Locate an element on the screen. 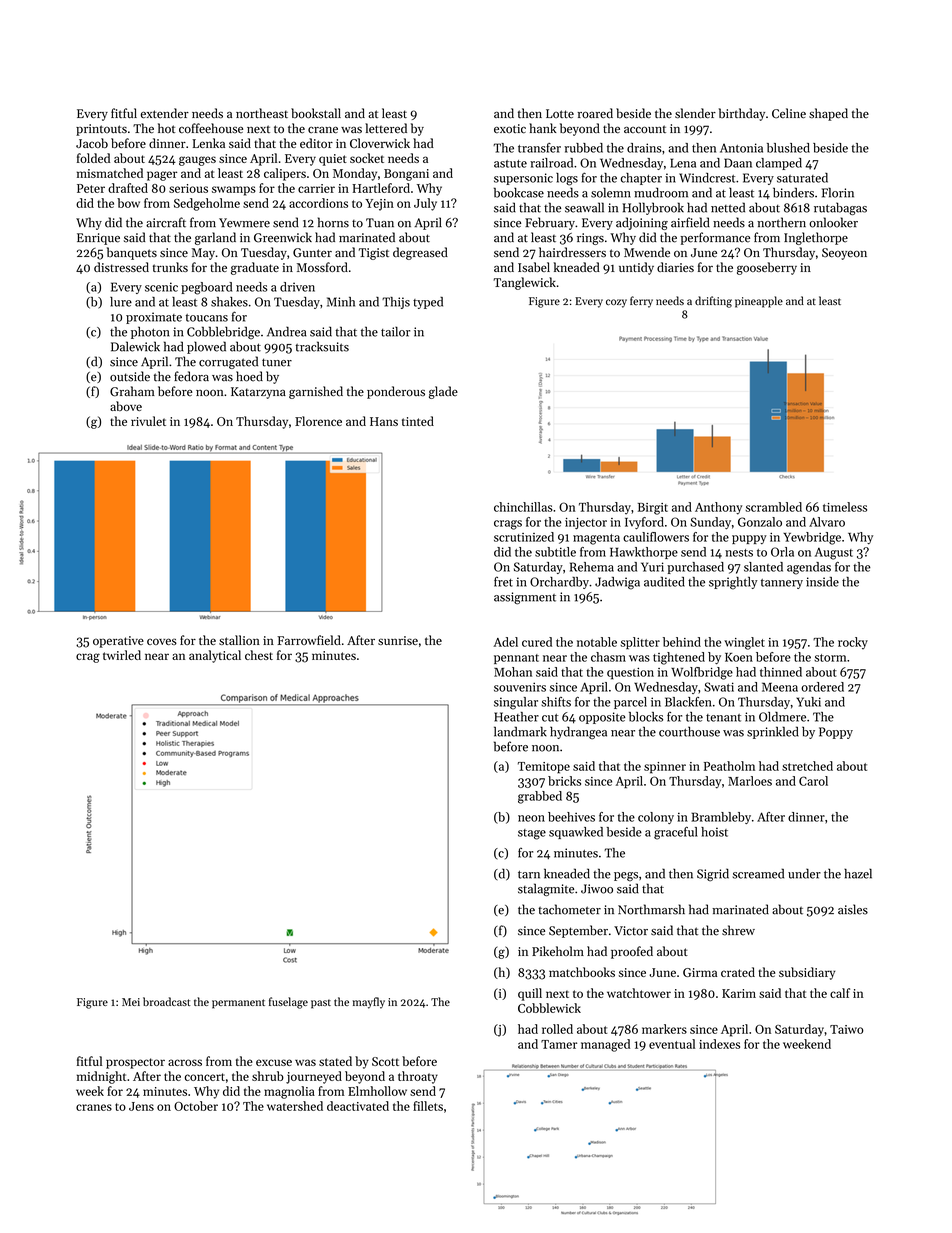 Image resolution: width=952 pixels, height=1233 pixels. garland is located at coordinates (215, 238).
